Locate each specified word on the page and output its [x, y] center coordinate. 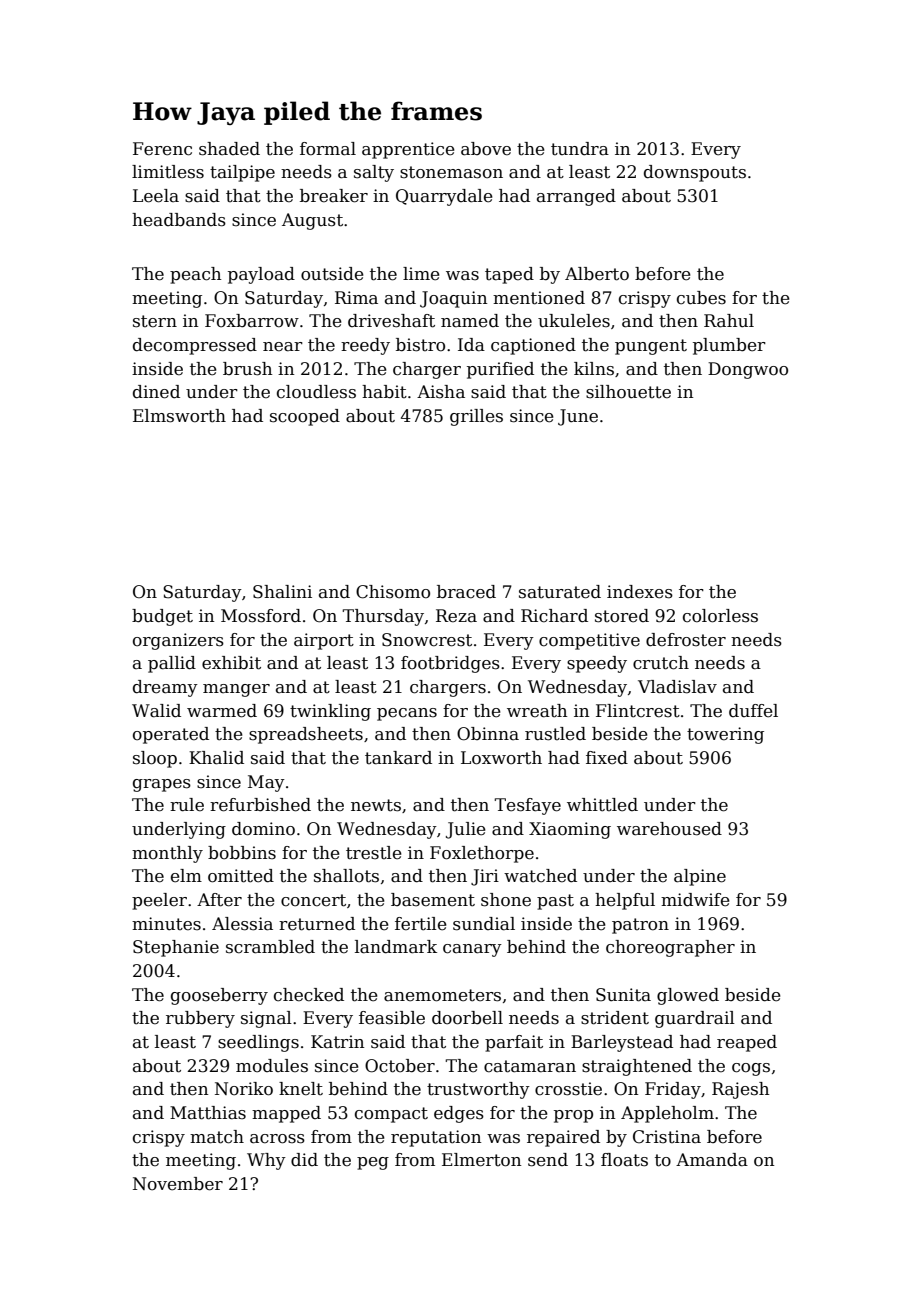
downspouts [695, 173]
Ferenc [162, 149]
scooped [305, 417]
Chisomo [393, 592]
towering [725, 735]
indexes [640, 592]
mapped [286, 1114]
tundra [580, 149]
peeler [159, 901]
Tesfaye [527, 806]
